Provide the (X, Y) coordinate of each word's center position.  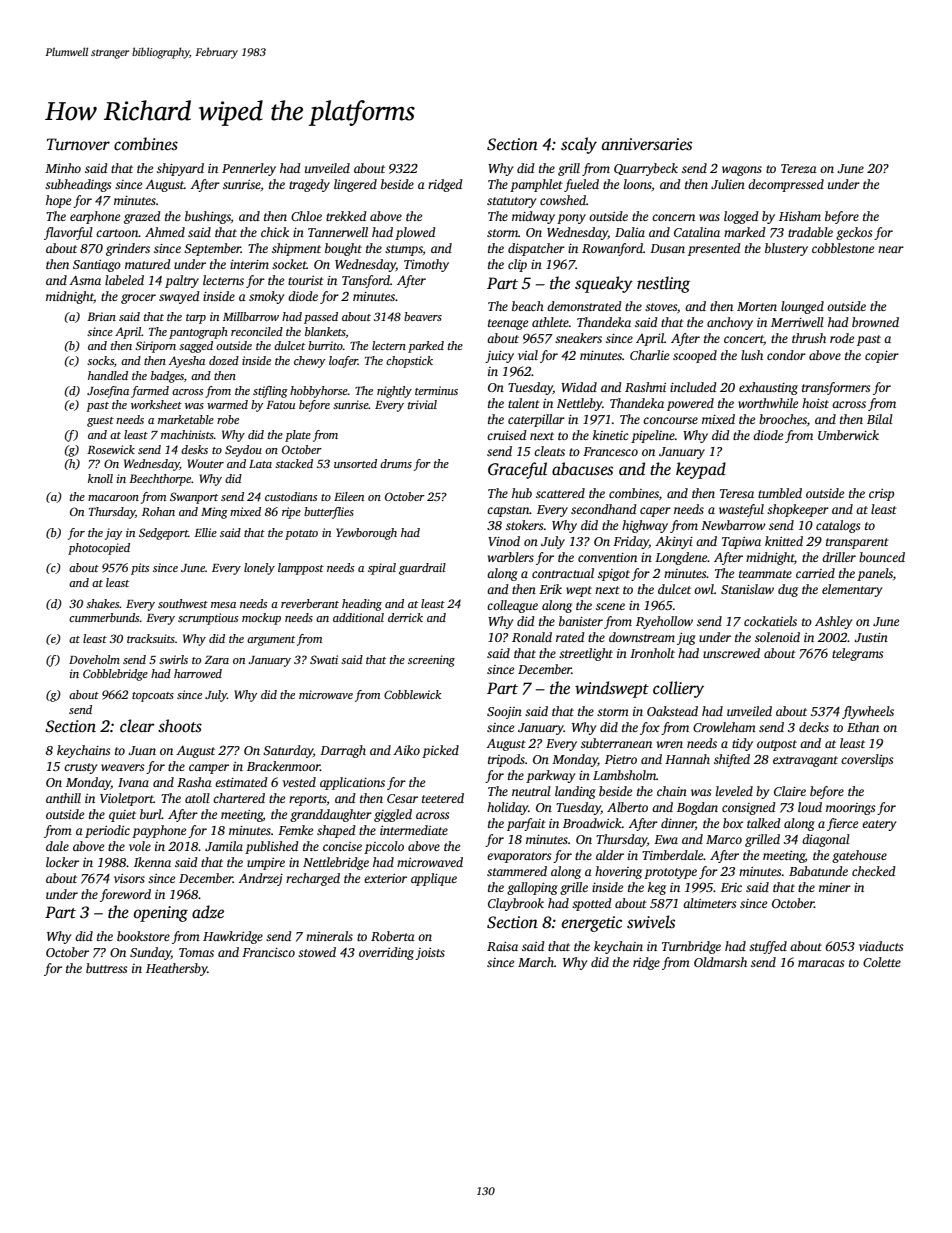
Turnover (78, 144)
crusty (80, 768)
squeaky (604, 284)
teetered (443, 798)
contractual (563, 573)
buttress (106, 968)
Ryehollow (664, 622)
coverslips (867, 760)
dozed (224, 360)
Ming (214, 513)
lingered (355, 185)
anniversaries (647, 144)
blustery (786, 249)
